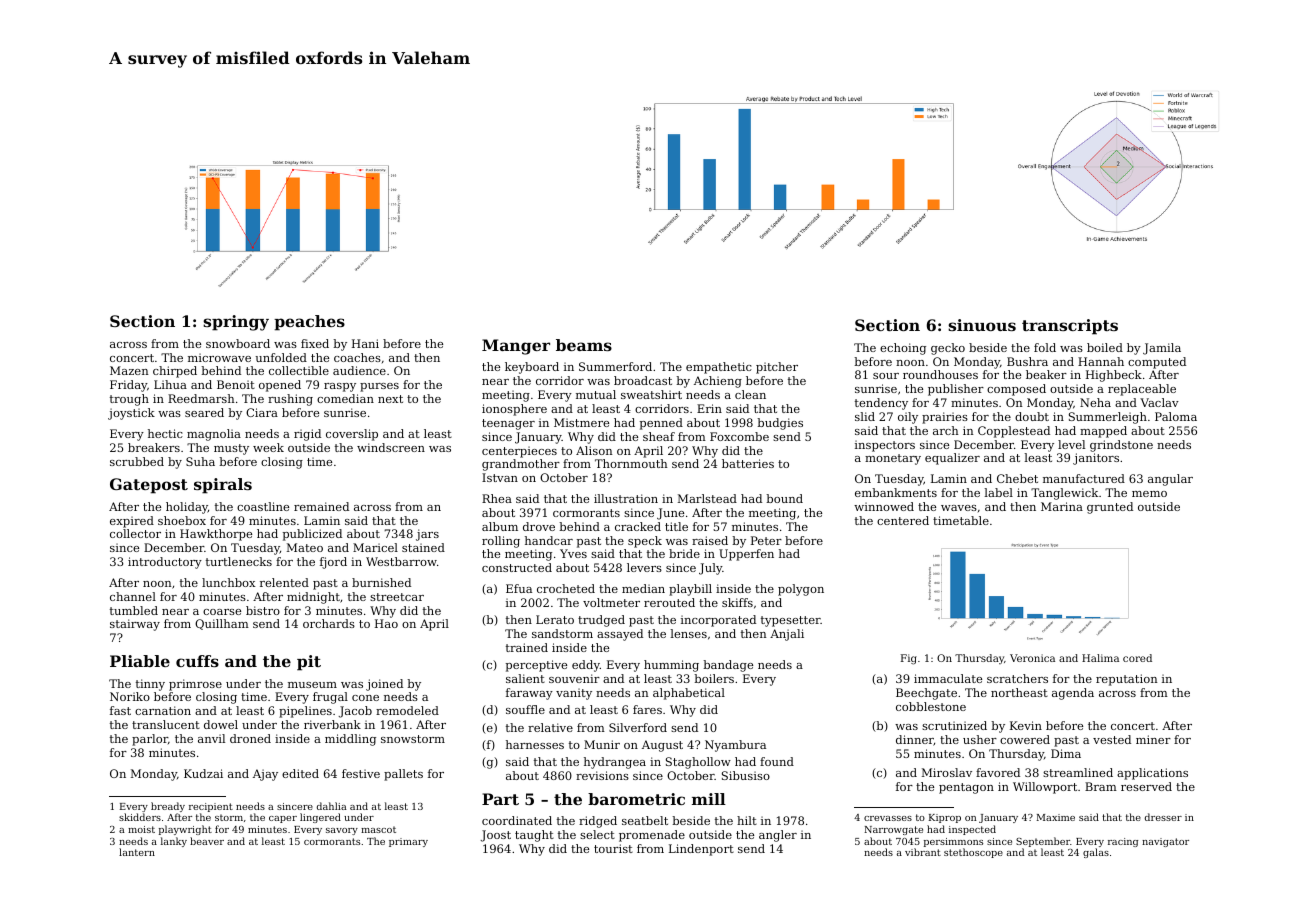  Describe the element at coordinates (365, 343) in the image. I see `Hani` at that location.
